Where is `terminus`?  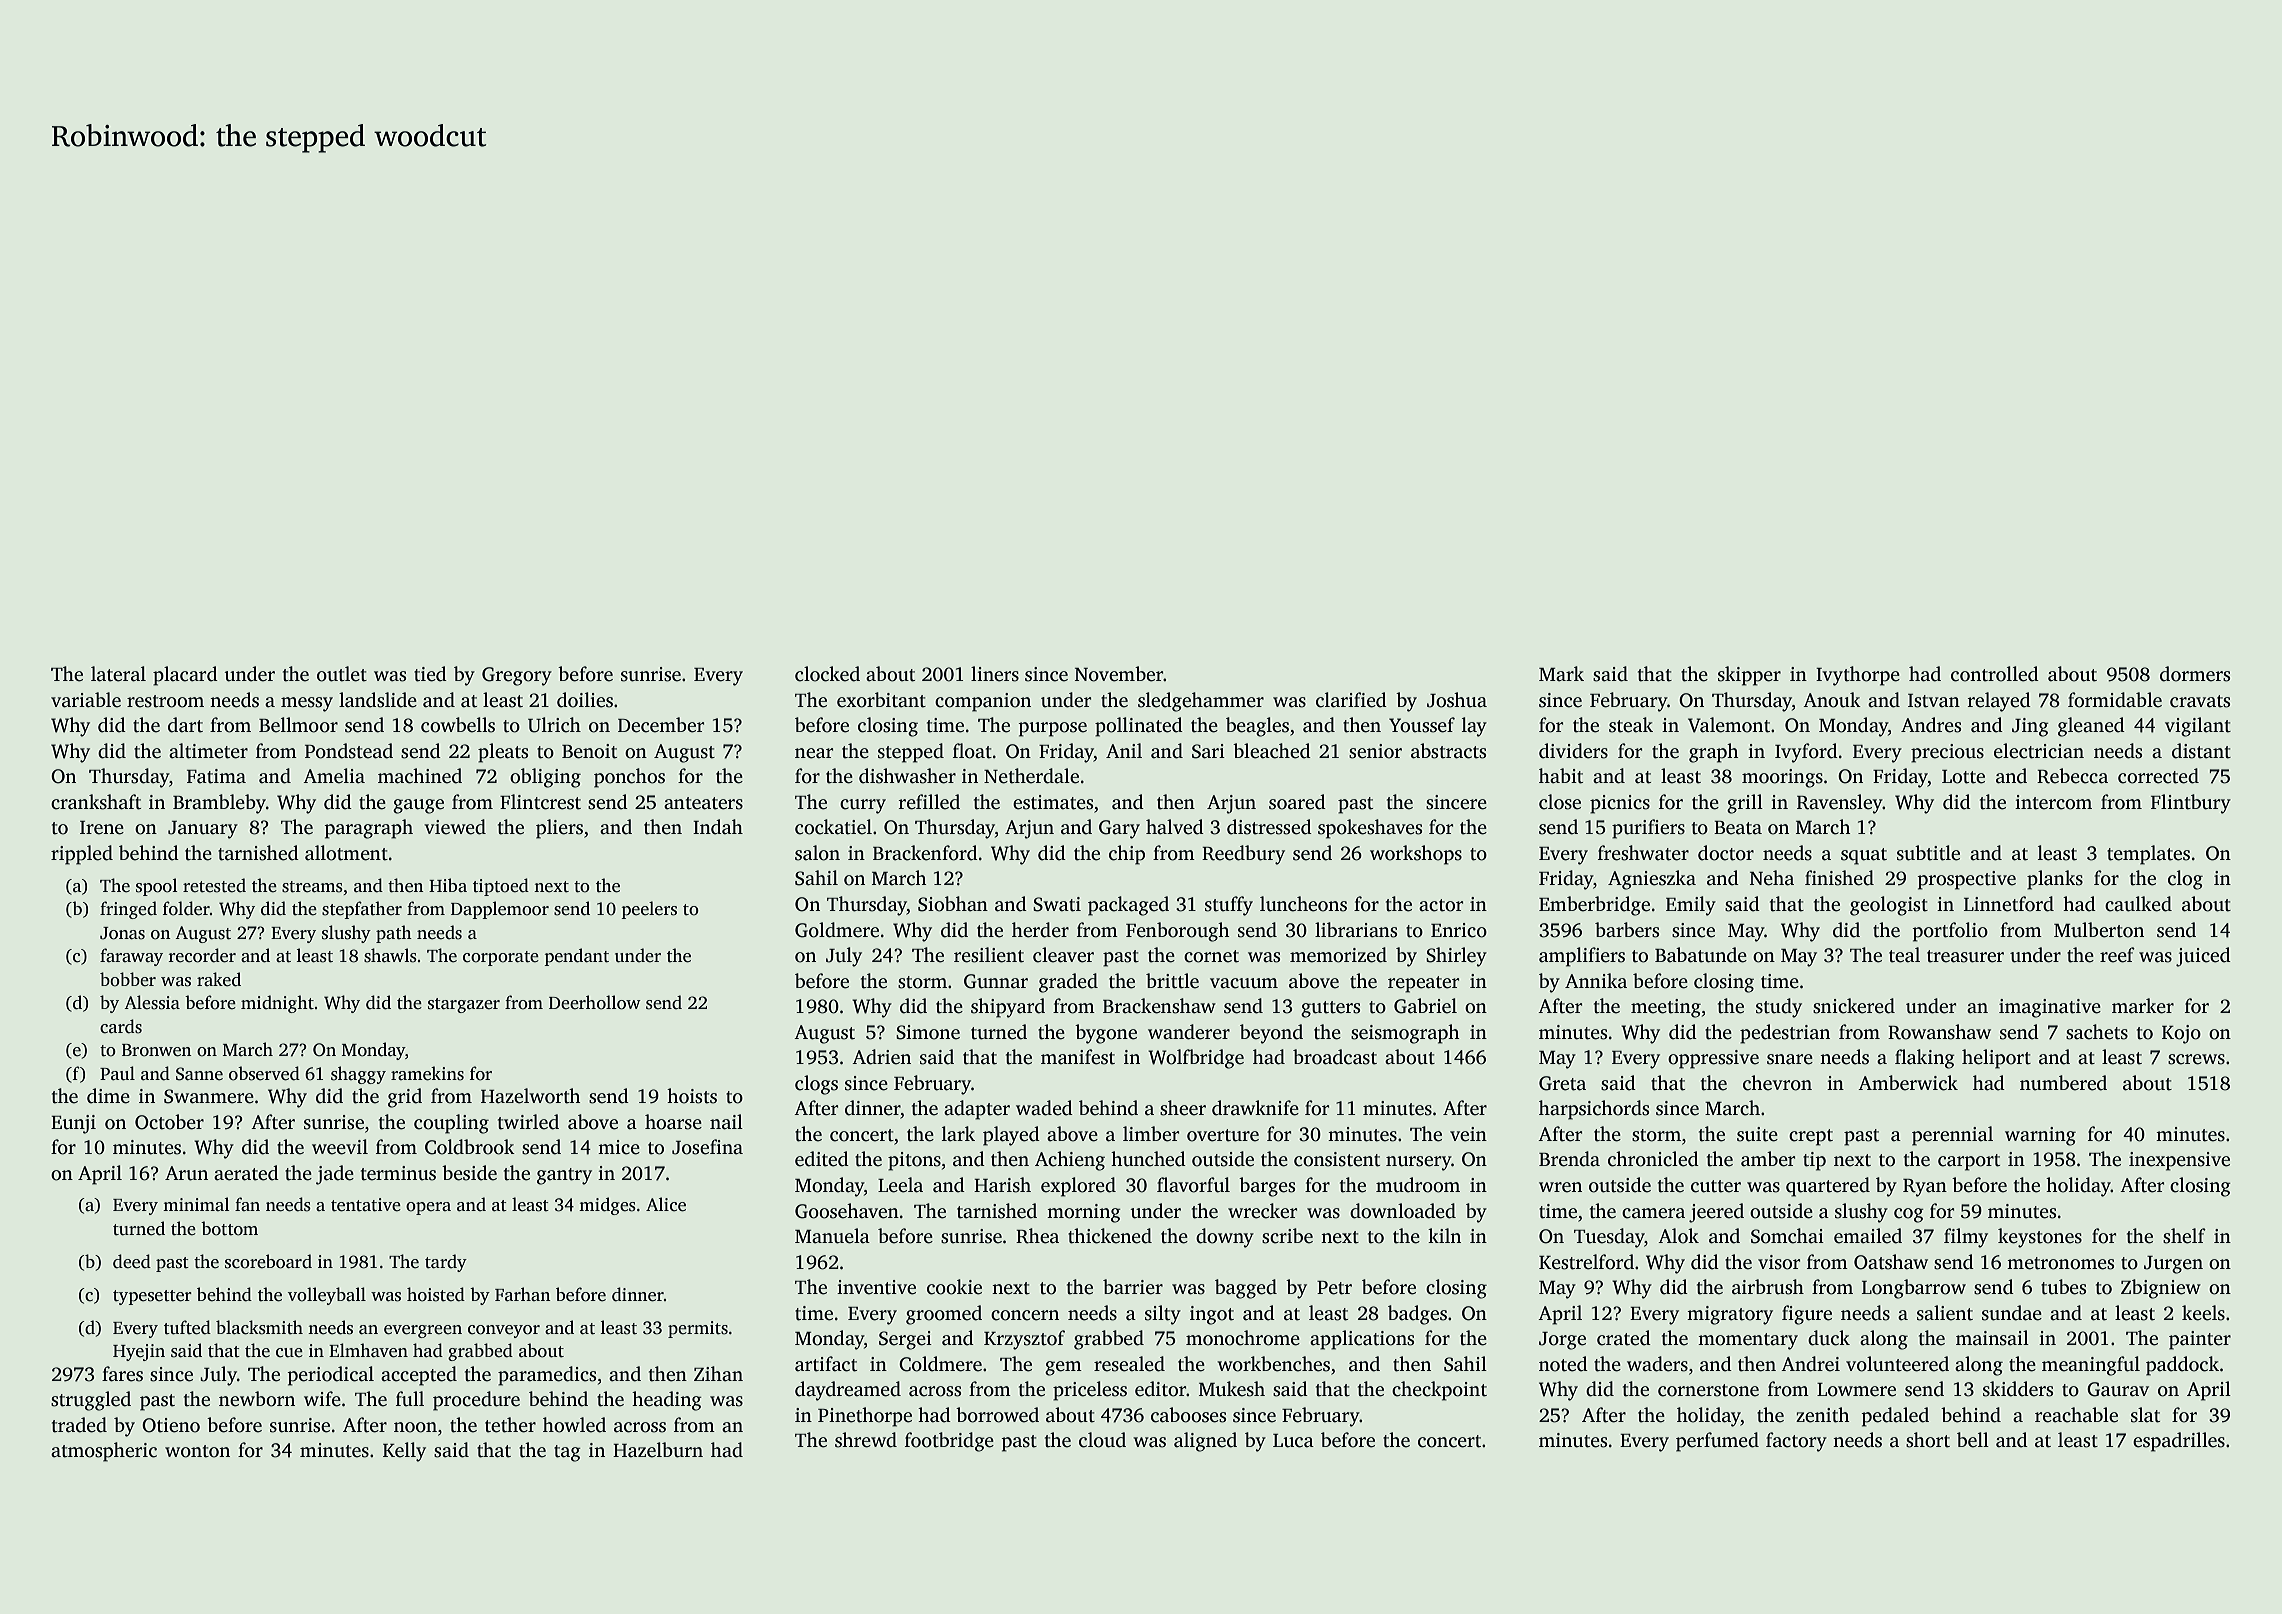 terminus is located at coordinates (398, 1173).
